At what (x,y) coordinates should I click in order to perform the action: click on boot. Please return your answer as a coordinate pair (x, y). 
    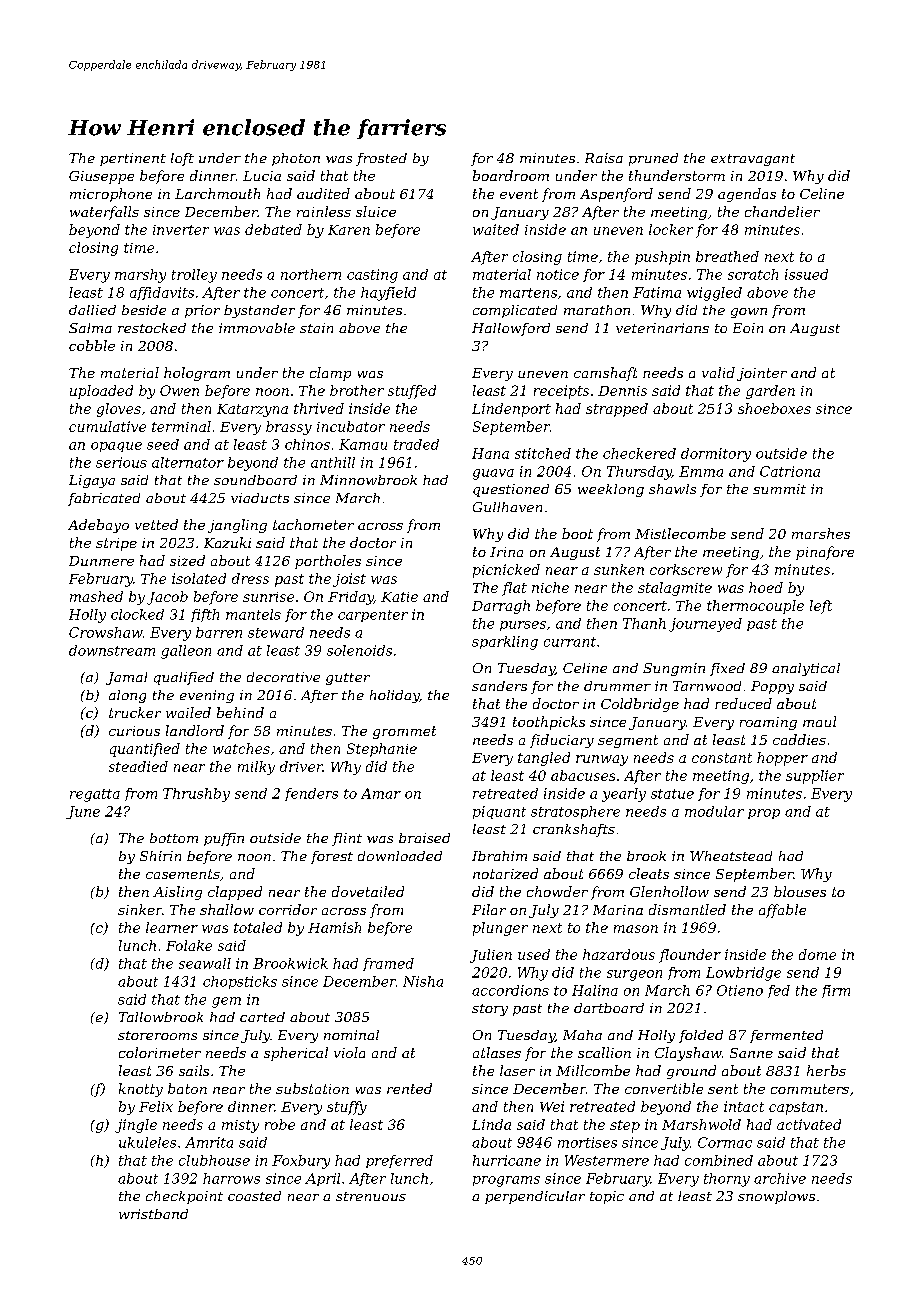
    Looking at the image, I should click on (577, 533).
